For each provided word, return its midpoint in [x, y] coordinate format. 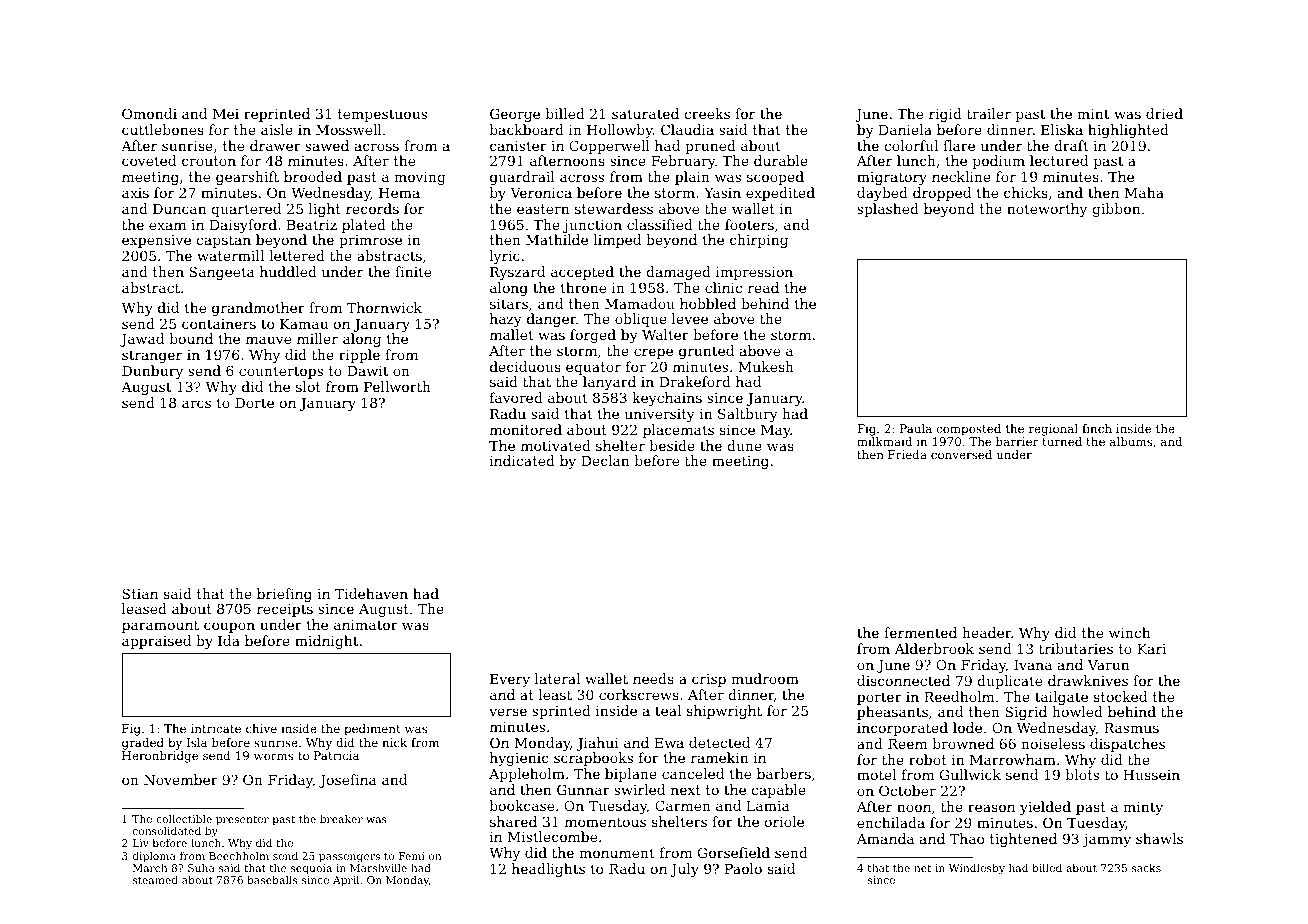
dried [1164, 113]
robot [928, 759]
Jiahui [598, 744]
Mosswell [348, 129]
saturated [645, 113]
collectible [184, 819]
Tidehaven [371, 593]
